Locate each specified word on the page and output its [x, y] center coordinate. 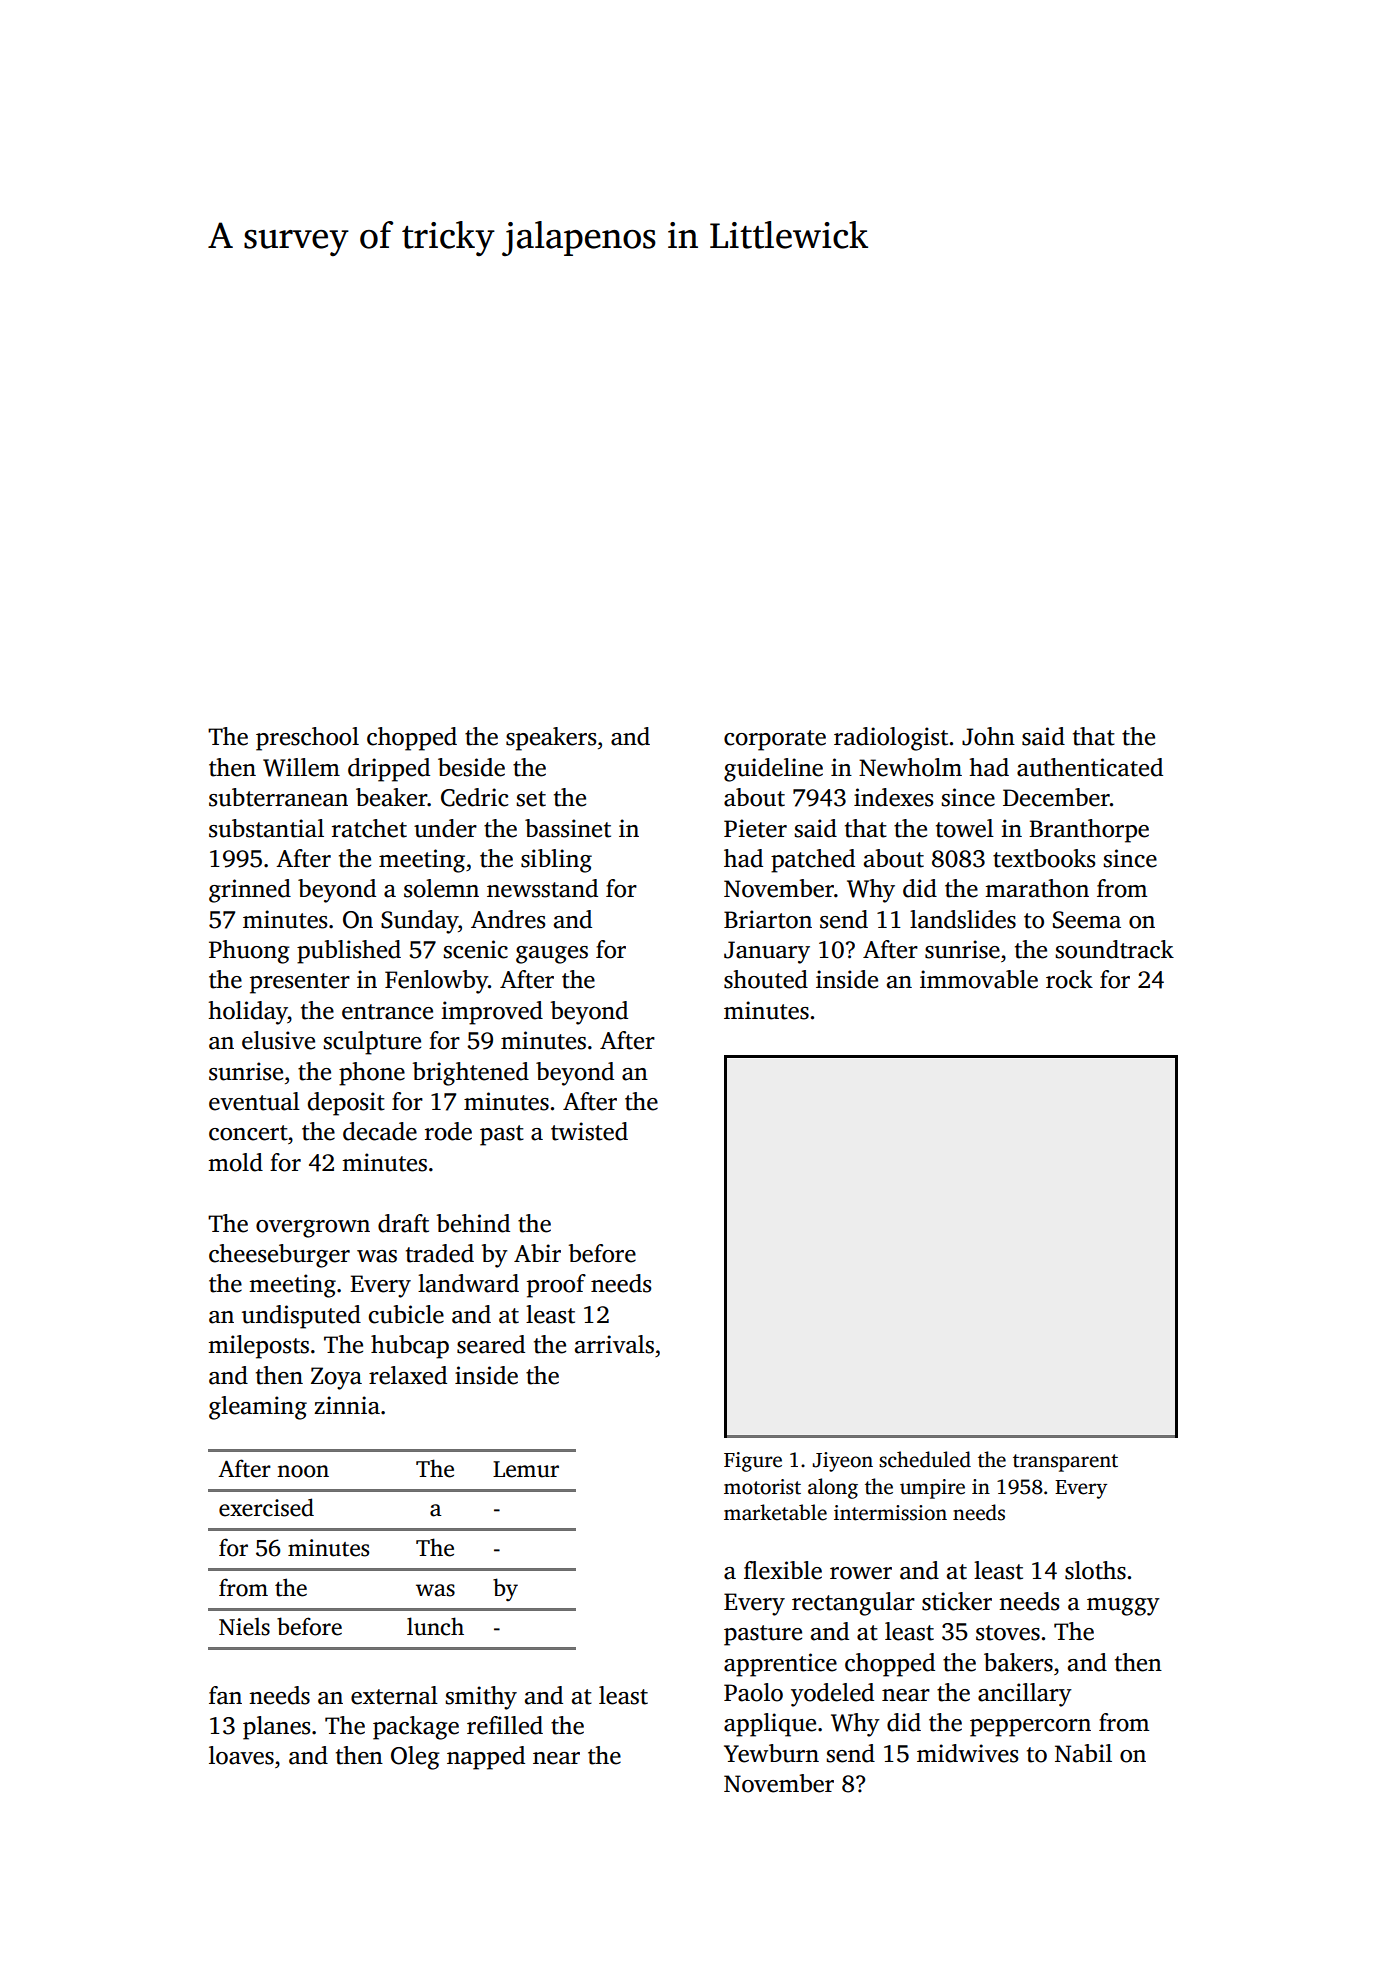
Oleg [415, 1758]
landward [468, 1283]
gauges [552, 955]
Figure [753, 1462]
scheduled [925, 1459]
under [445, 828]
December [1056, 797]
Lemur [526, 1469]
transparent [1065, 1463]
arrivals [614, 1344]
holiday [248, 1013]
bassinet [568, 828]
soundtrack [1114, 949]
